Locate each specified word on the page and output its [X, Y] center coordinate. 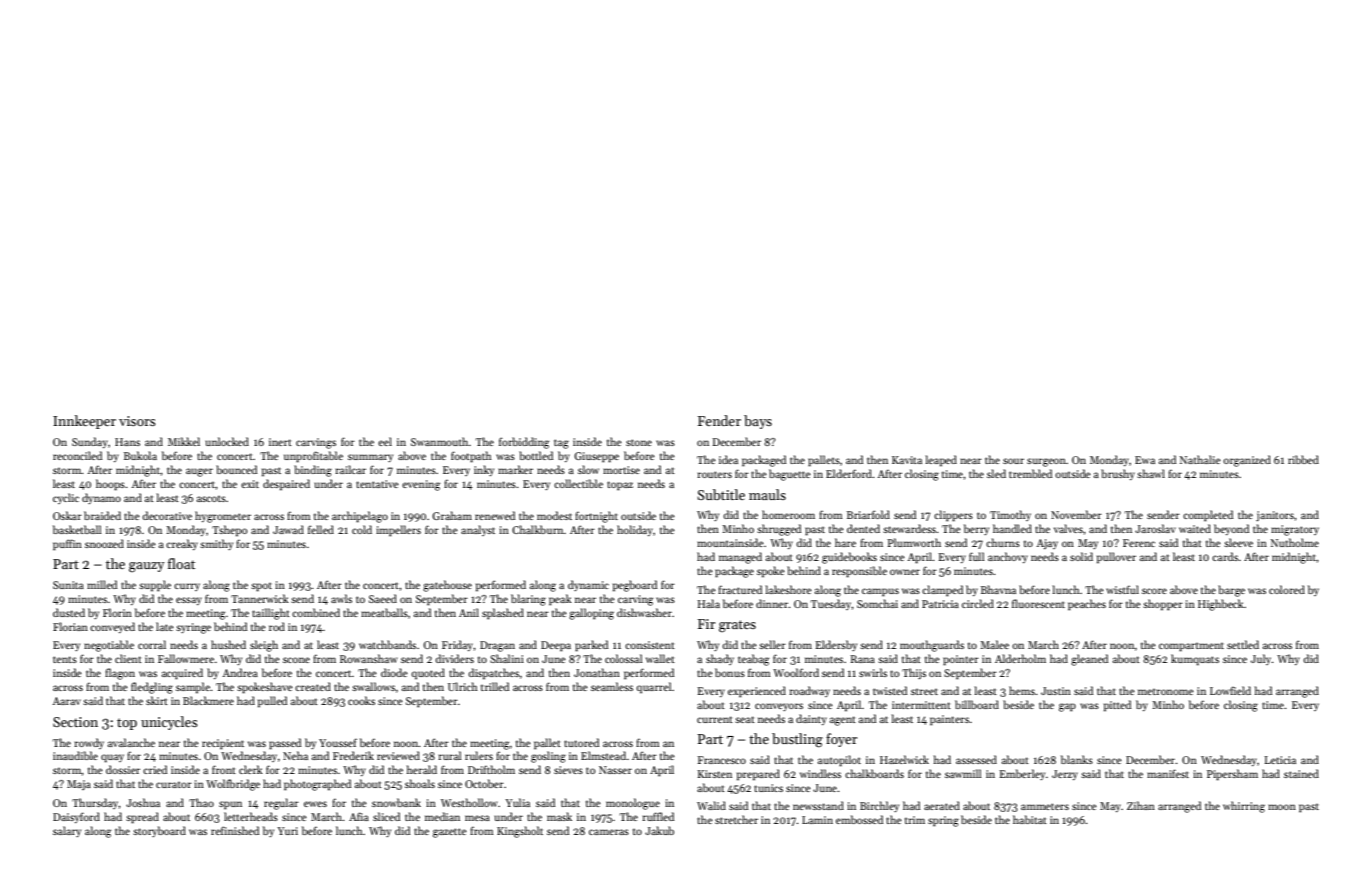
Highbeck [1221, 605]
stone [639, 442]
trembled [1030, 473]
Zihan [1141, 805]
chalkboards [874, 773]
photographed [317, 785]
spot [261, 587]
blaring [528, 600]
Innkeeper [84, 422]
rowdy [89, 743]
